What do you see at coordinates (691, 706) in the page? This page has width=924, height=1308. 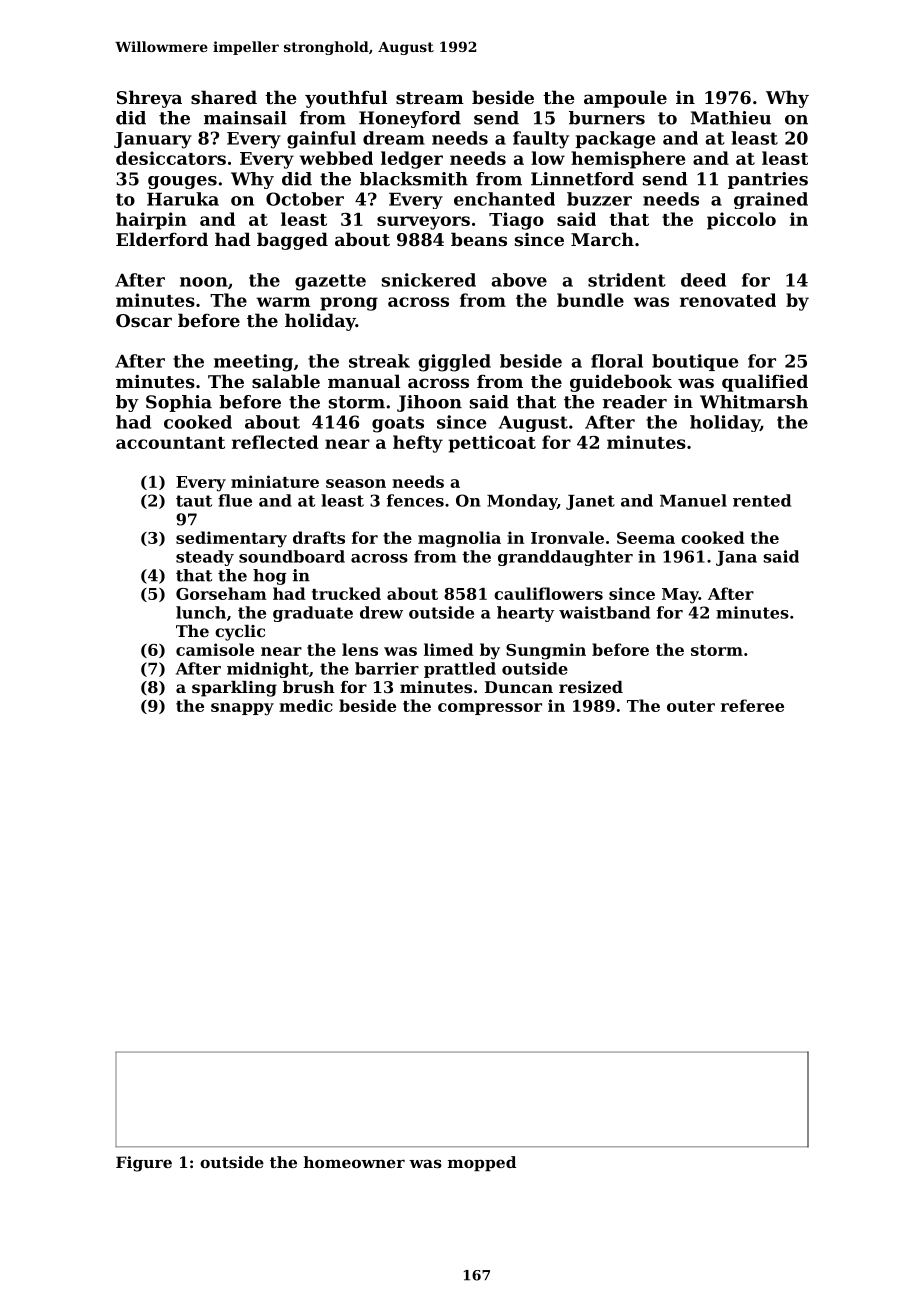 I see `outer` at bounding box center [691, 706].
